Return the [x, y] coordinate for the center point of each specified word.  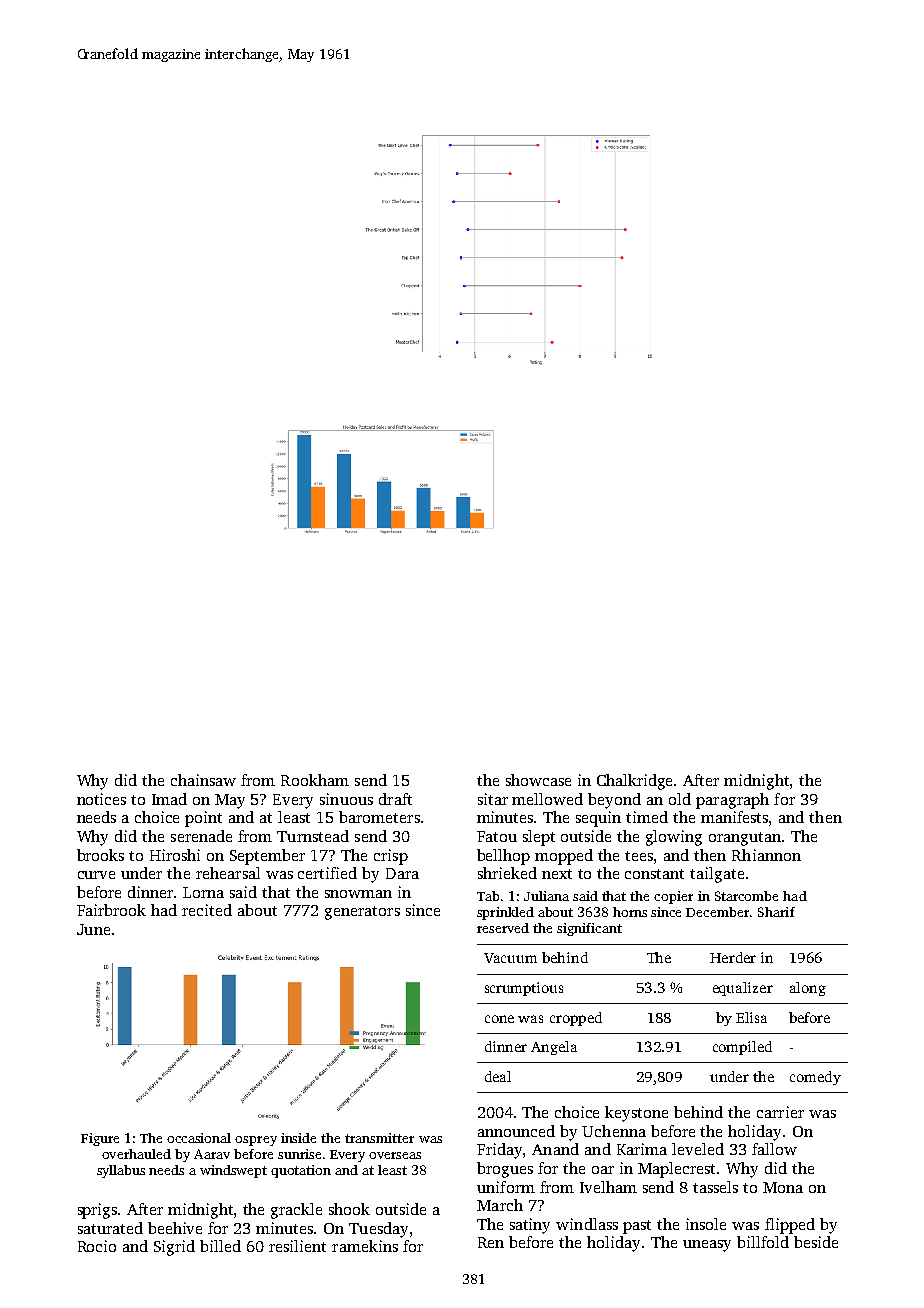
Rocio [97, 1246]
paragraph [732, 801]
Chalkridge [636, 782]
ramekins [365, 1246]
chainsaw [203, 780]
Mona [783, 1187]
